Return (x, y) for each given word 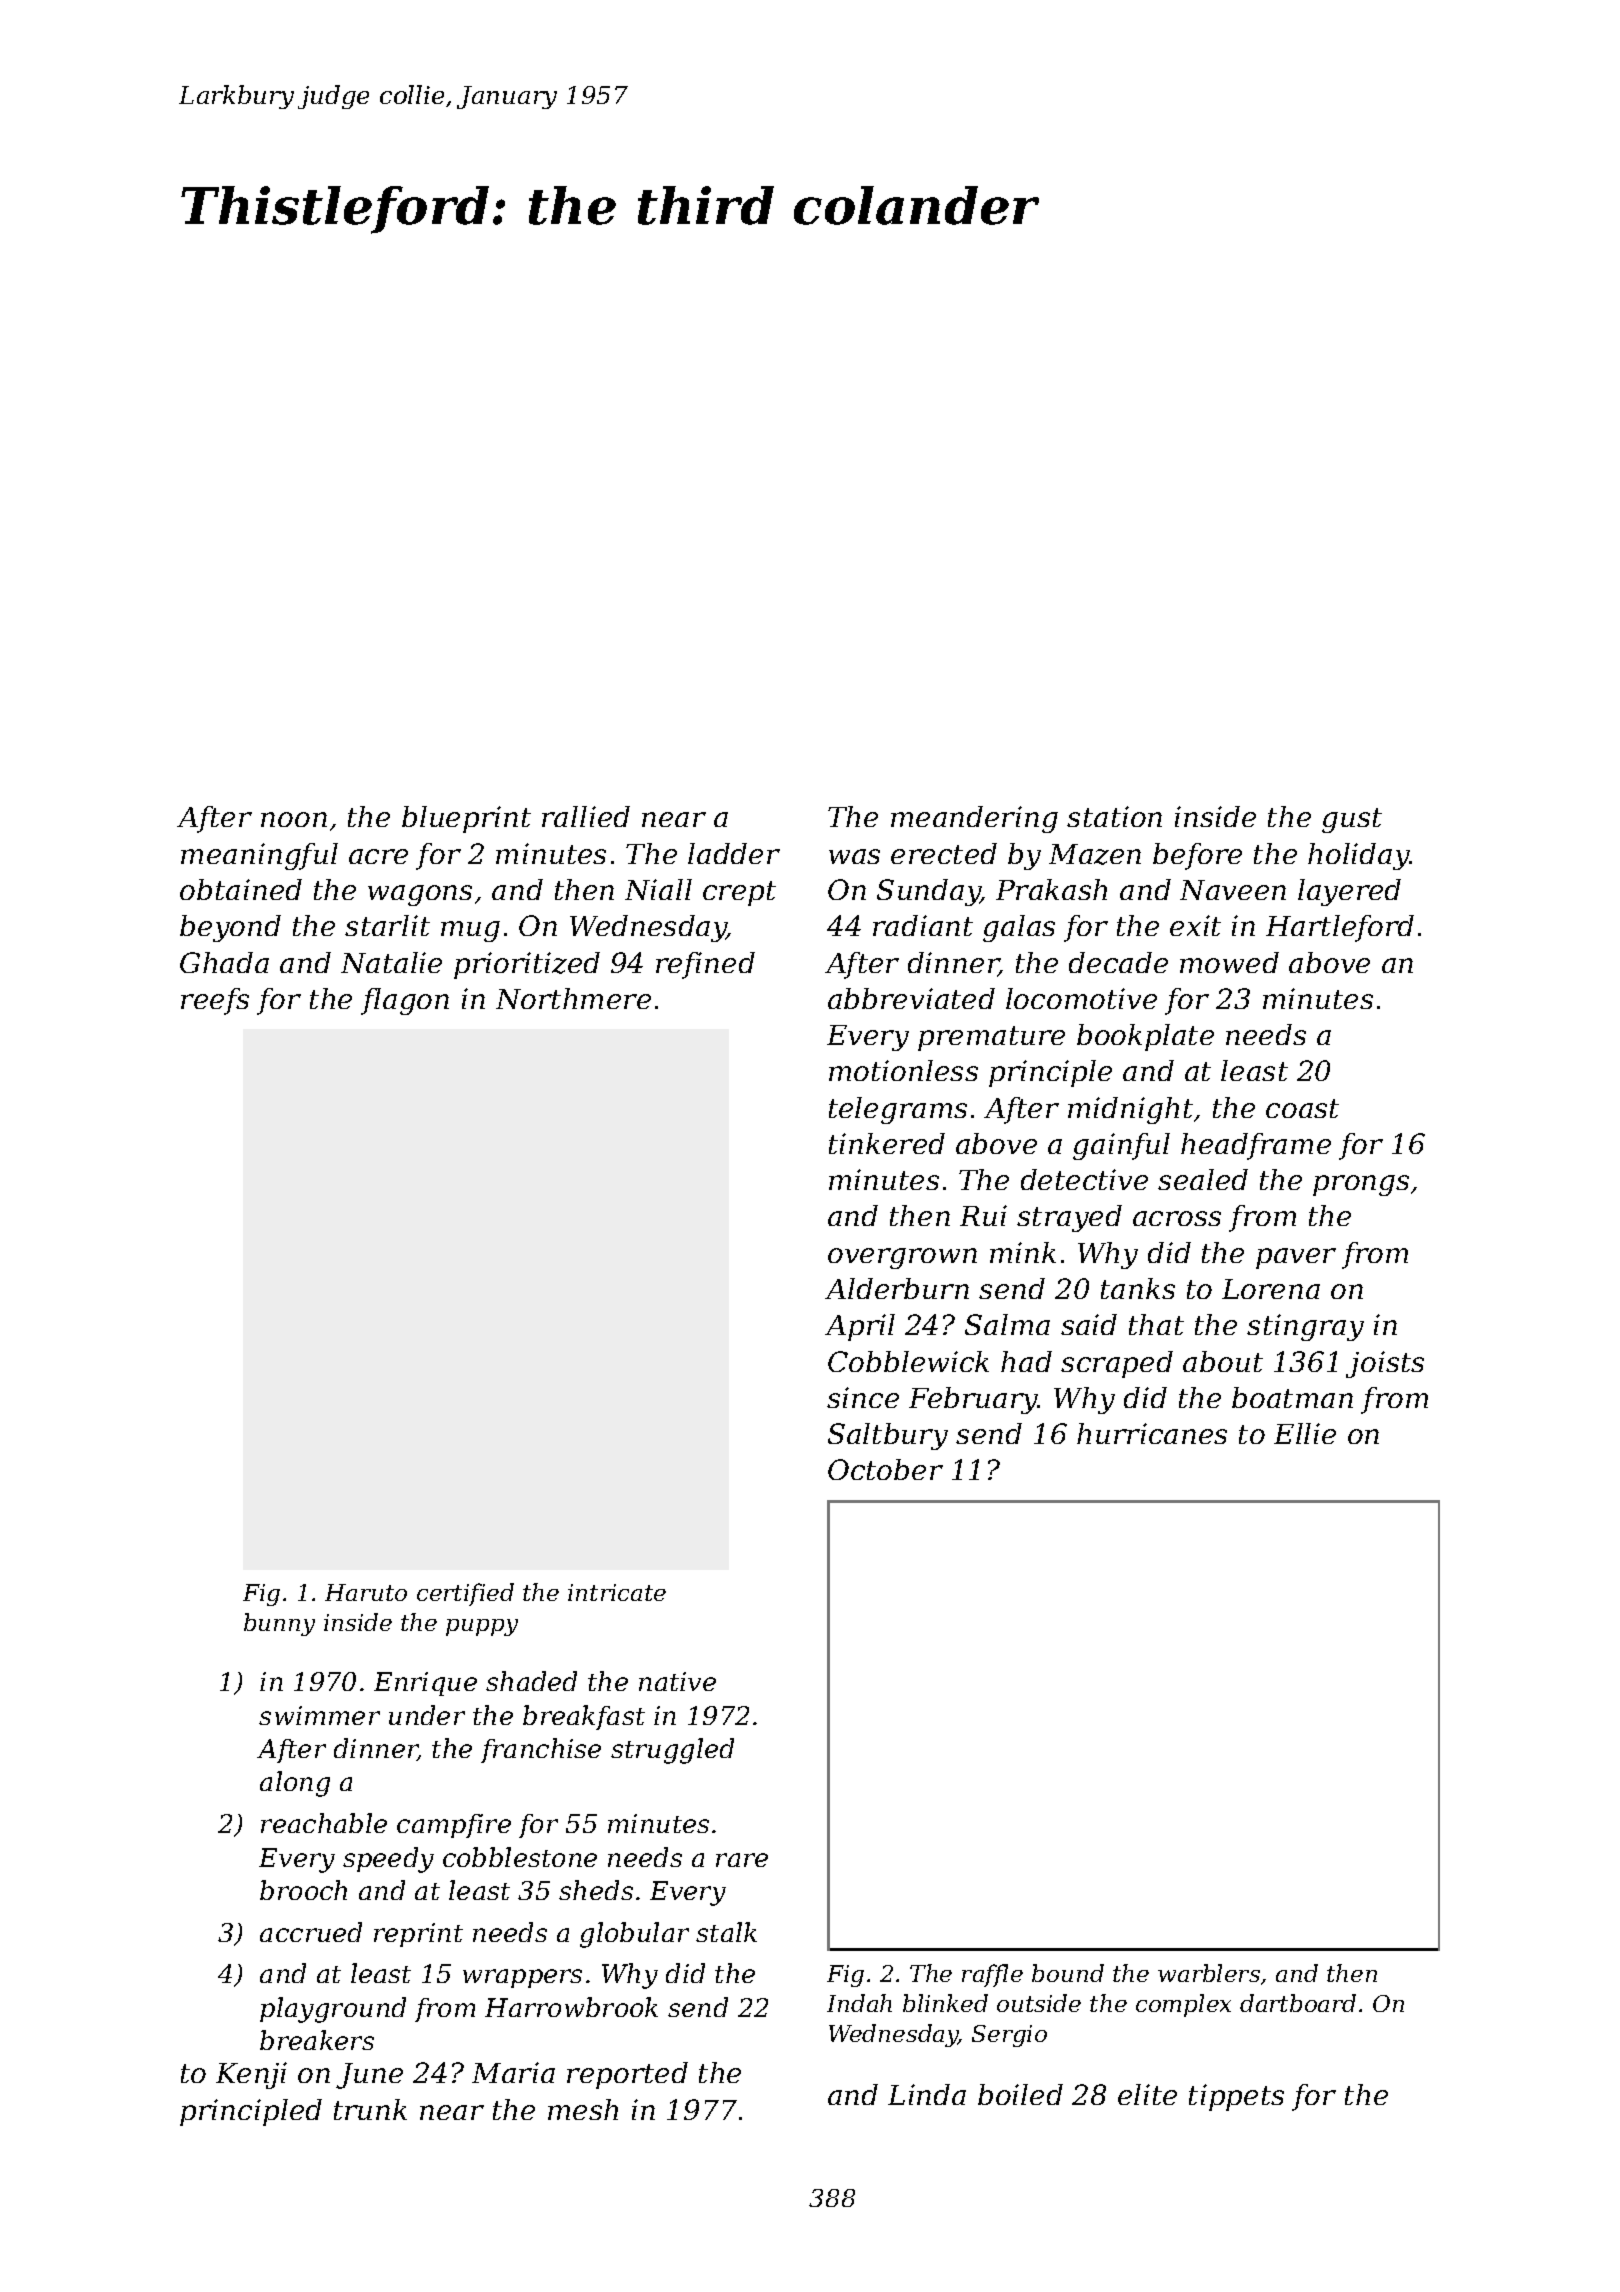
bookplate (1145, 1037)
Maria (513, 2072)
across (1177, 1218)
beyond (230, 928)
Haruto (366, 1592)
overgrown (902, 1258)
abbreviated (911, 998)
